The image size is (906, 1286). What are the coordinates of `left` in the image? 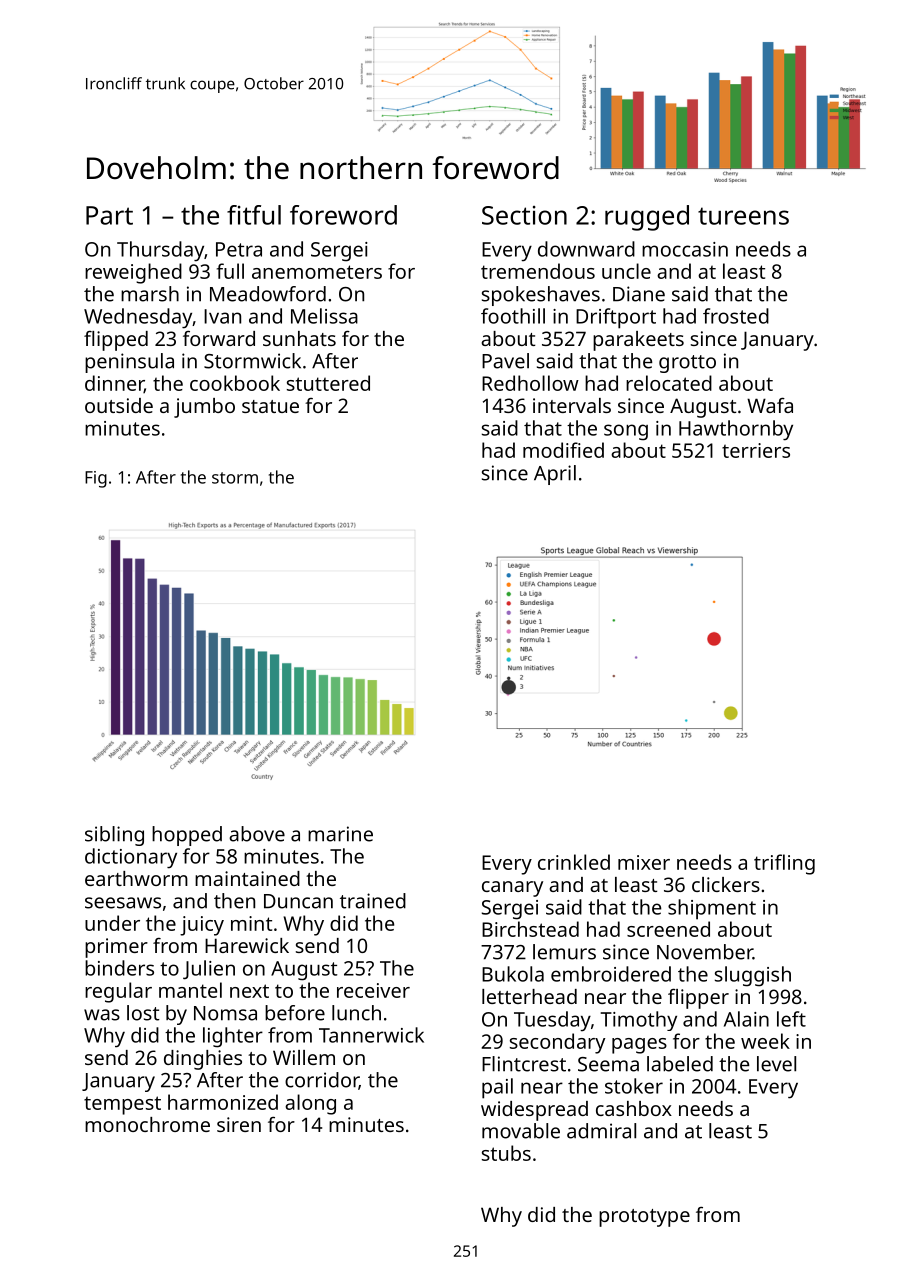 It's located at (791, 1019).
